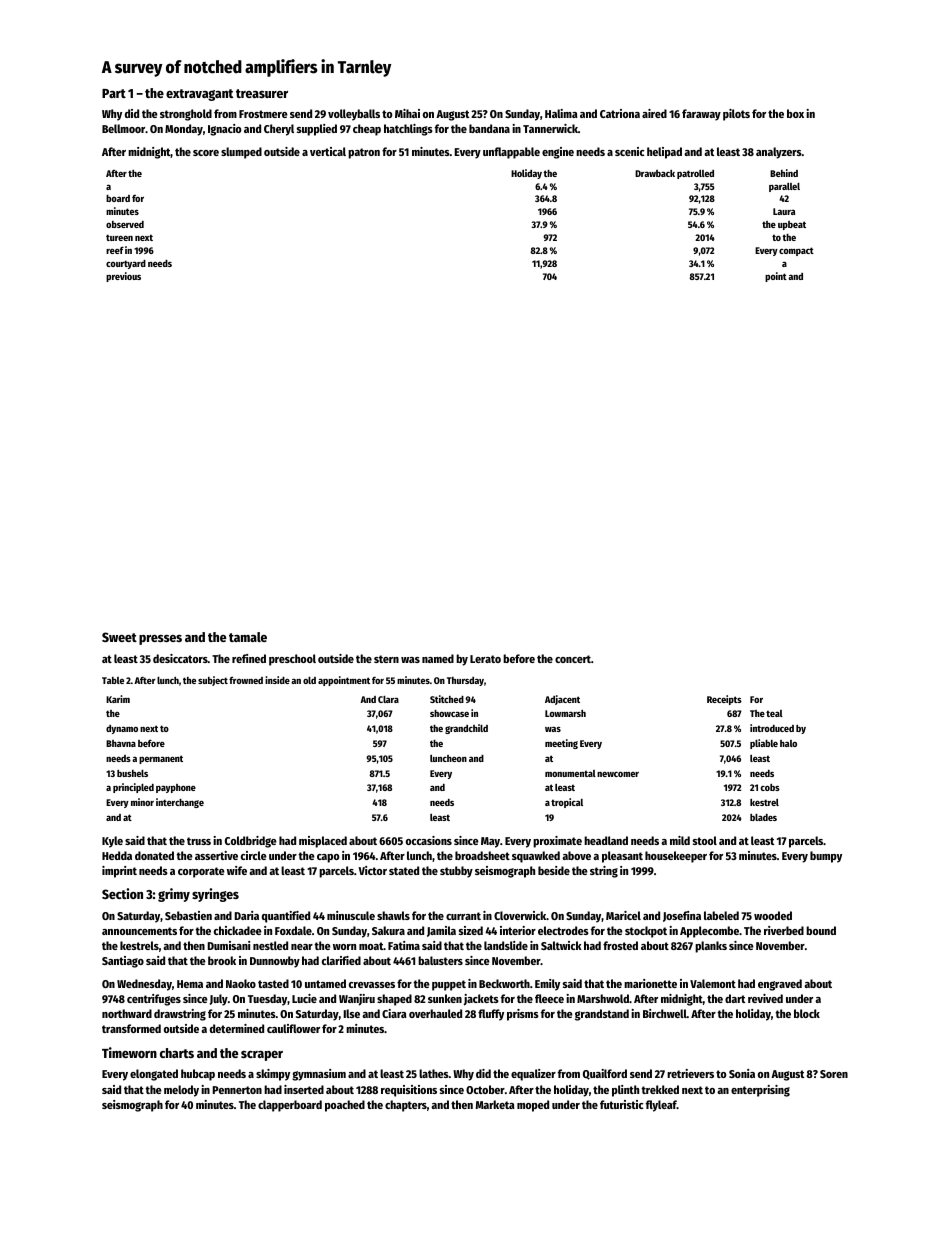 The width and height of the screenshot is (952, 1233). What do you see at coordinates (122, 893) in the screenshot?
I see `Section` at bounding box center [122, 893].
